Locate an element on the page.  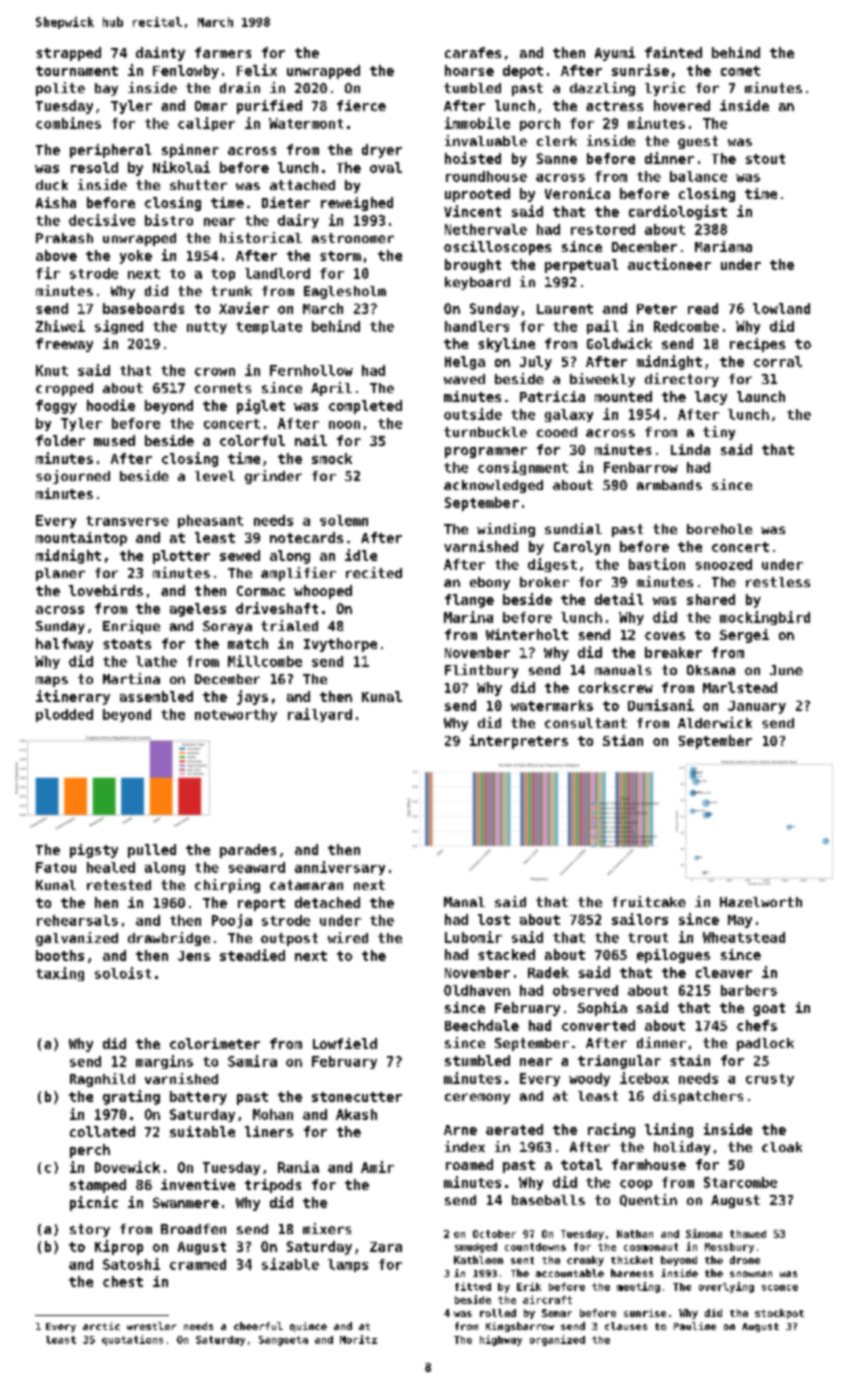
colorful is located at coordinates (252, 440).
